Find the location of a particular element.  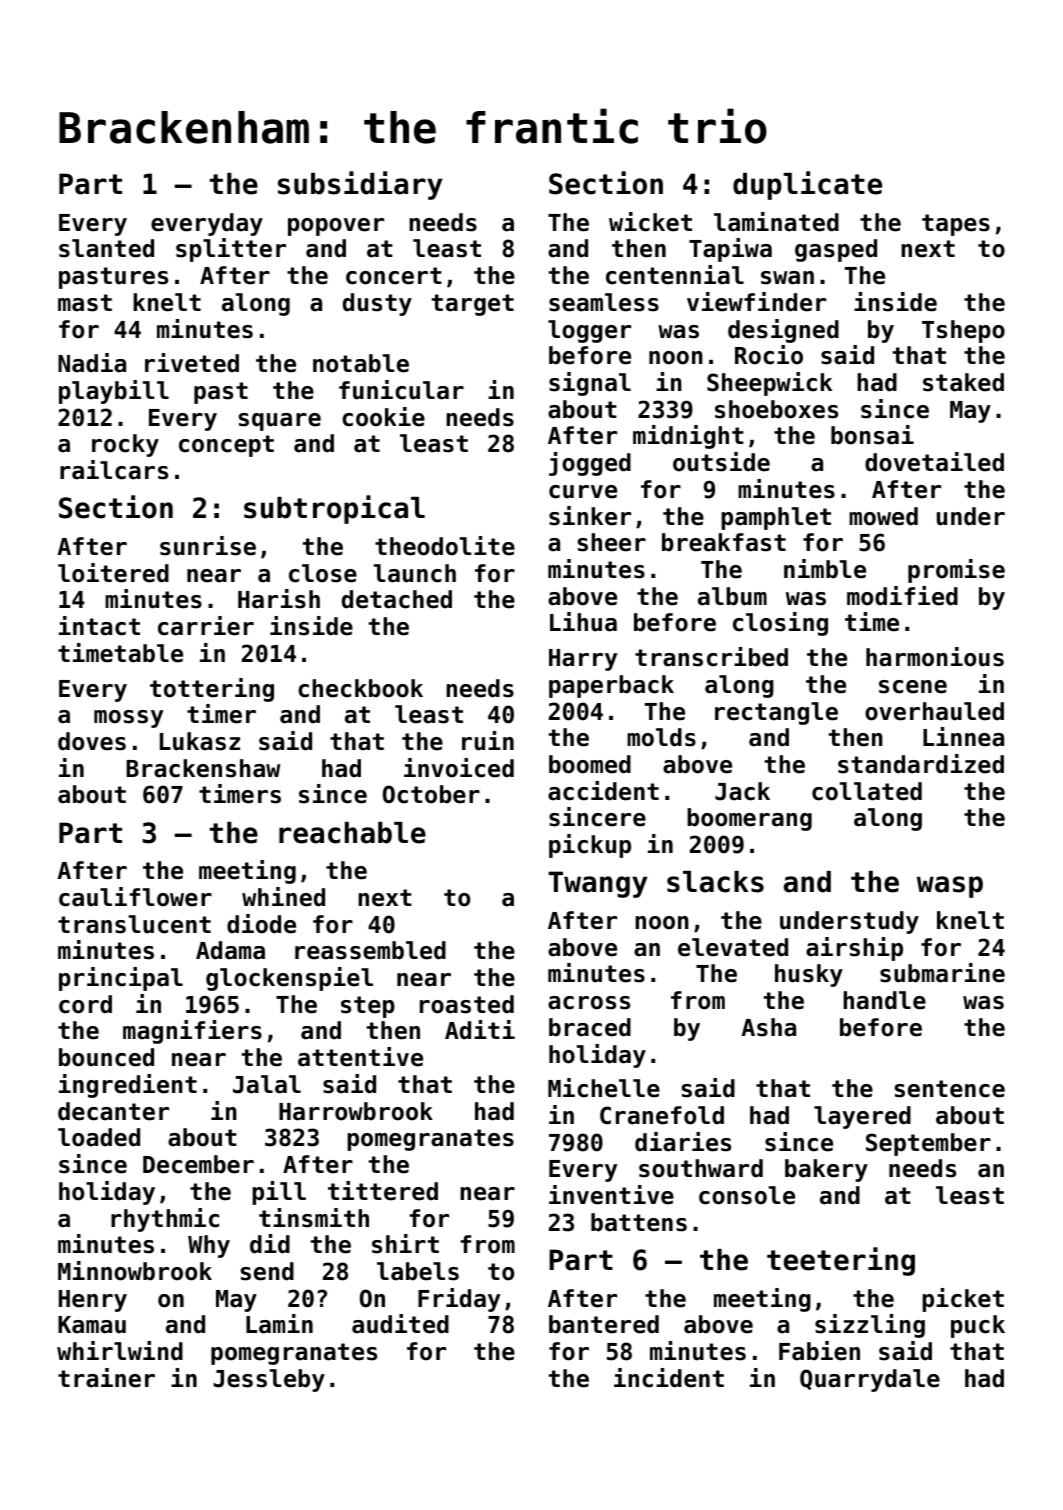

September is located at coordinates (928, 1144).
